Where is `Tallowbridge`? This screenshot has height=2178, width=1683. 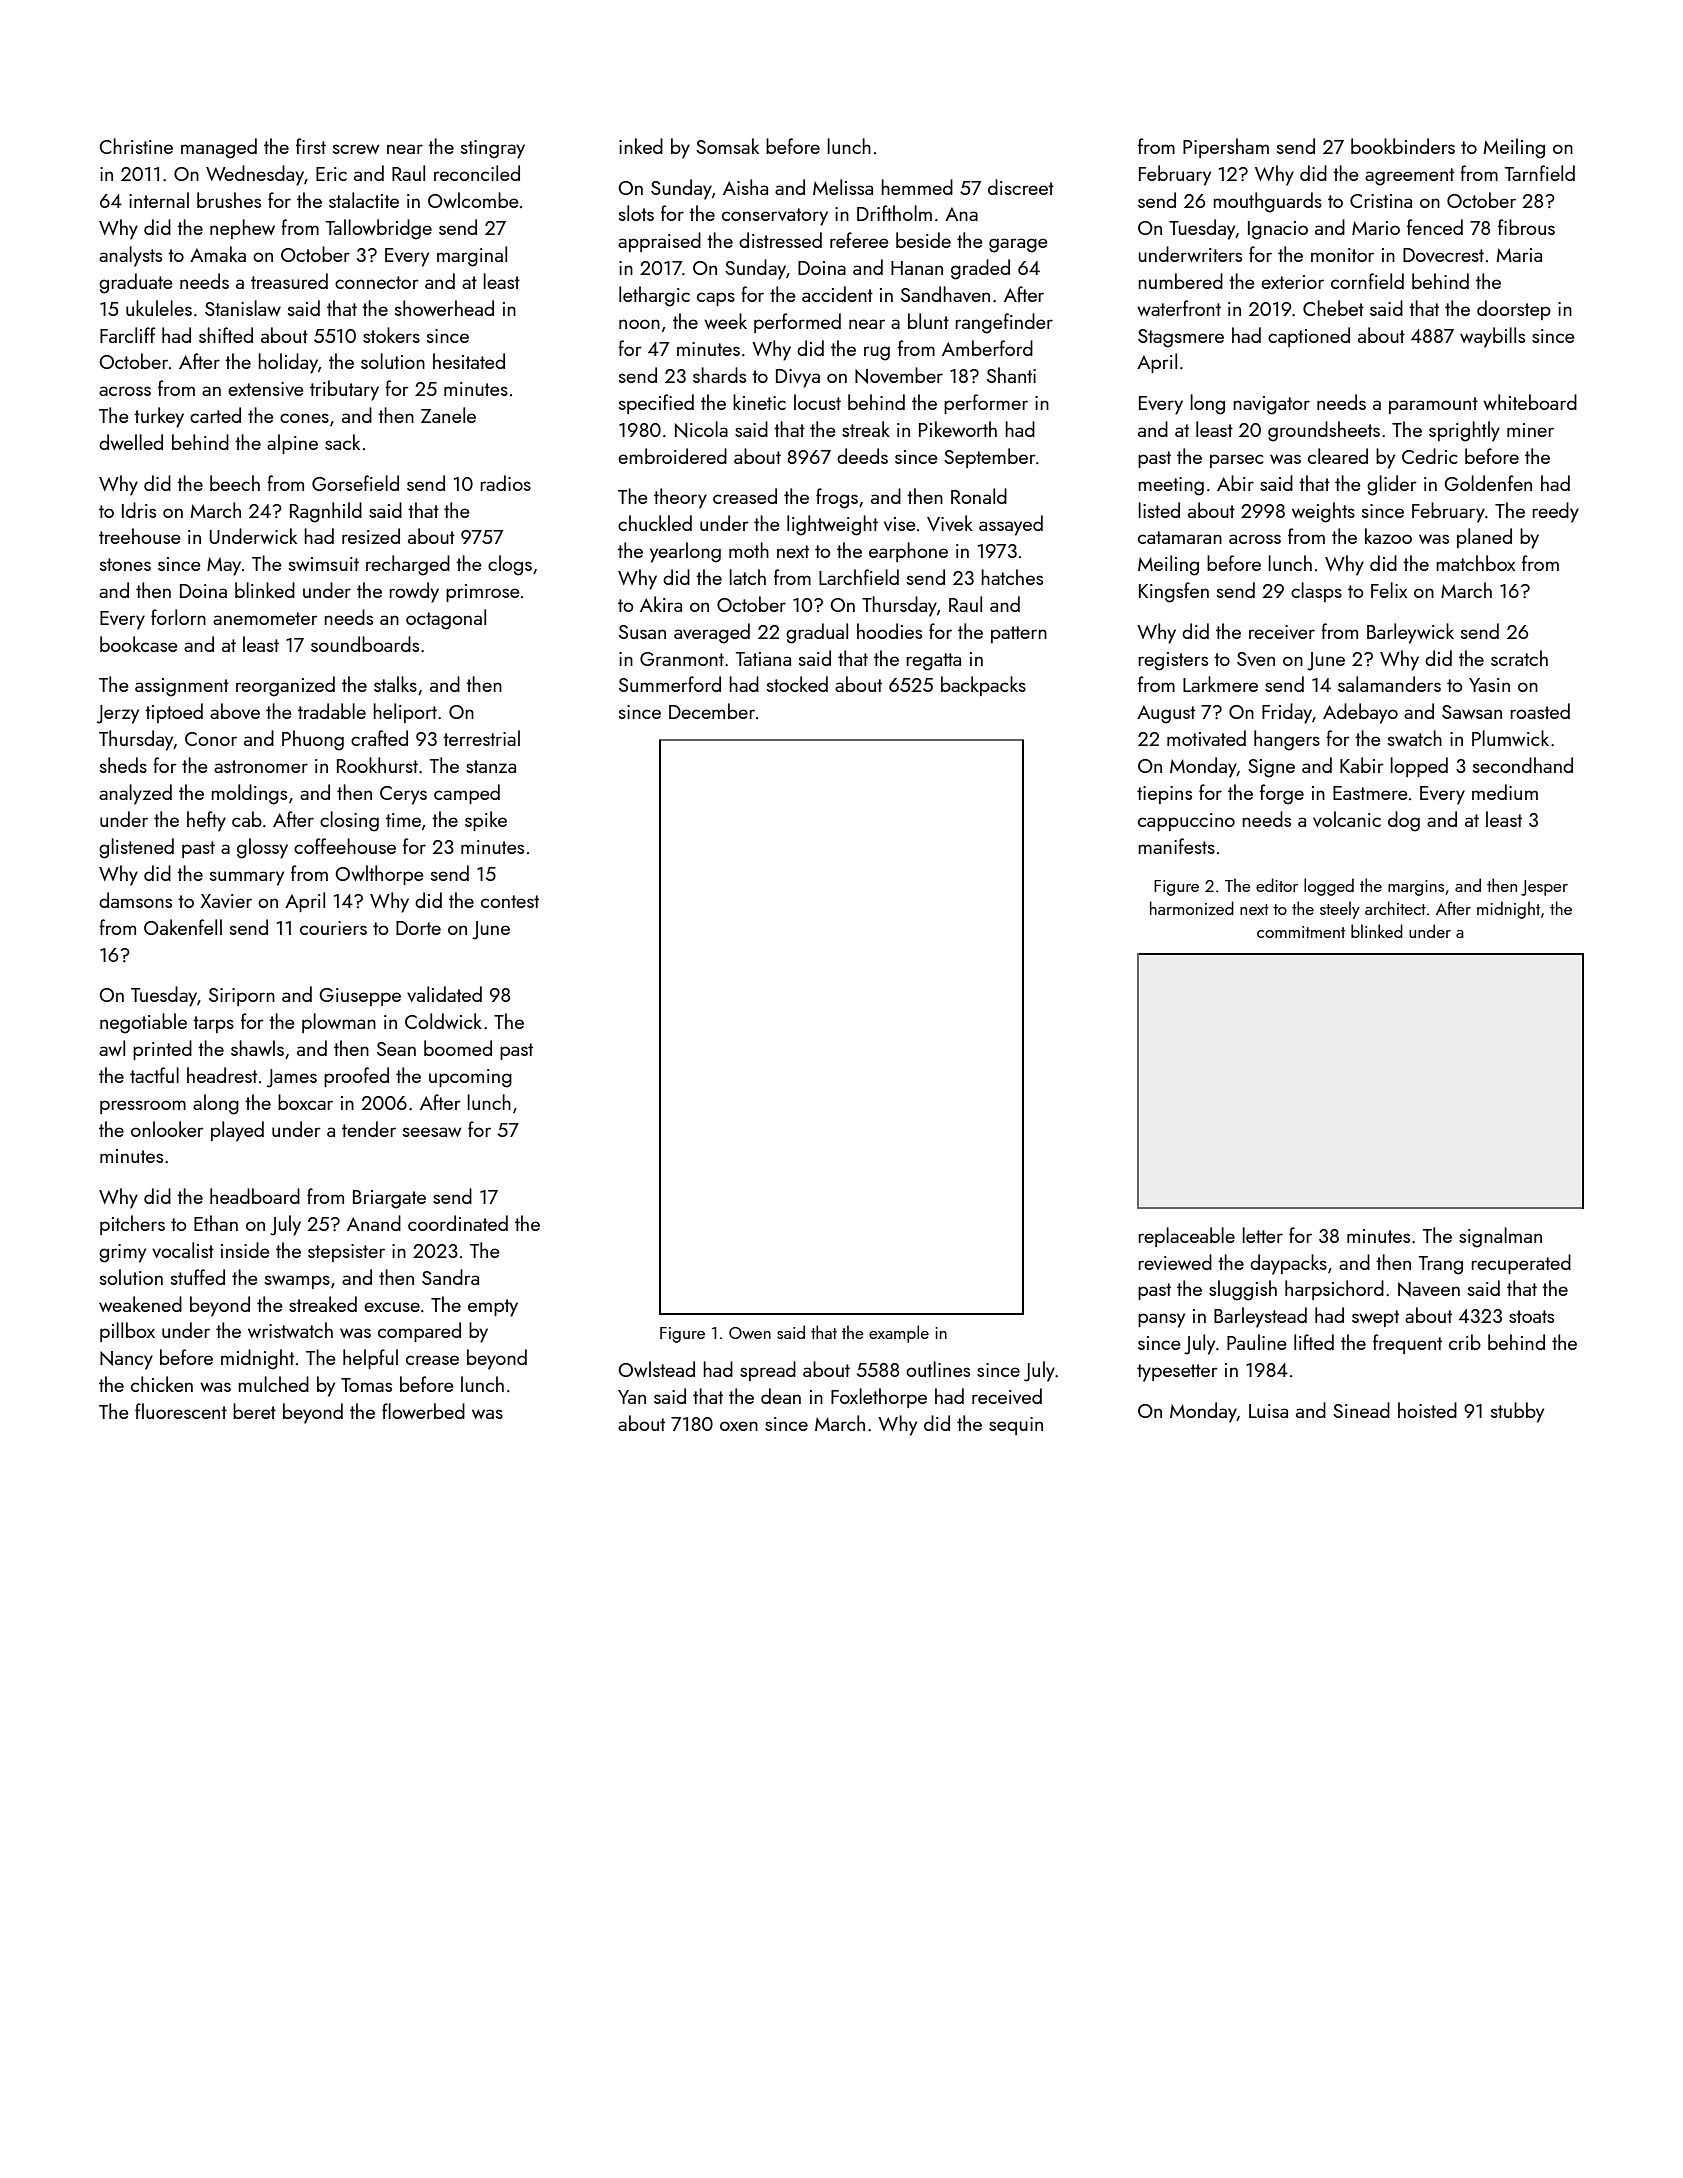
Tallowbridge is located at coordinates (379, 229).
